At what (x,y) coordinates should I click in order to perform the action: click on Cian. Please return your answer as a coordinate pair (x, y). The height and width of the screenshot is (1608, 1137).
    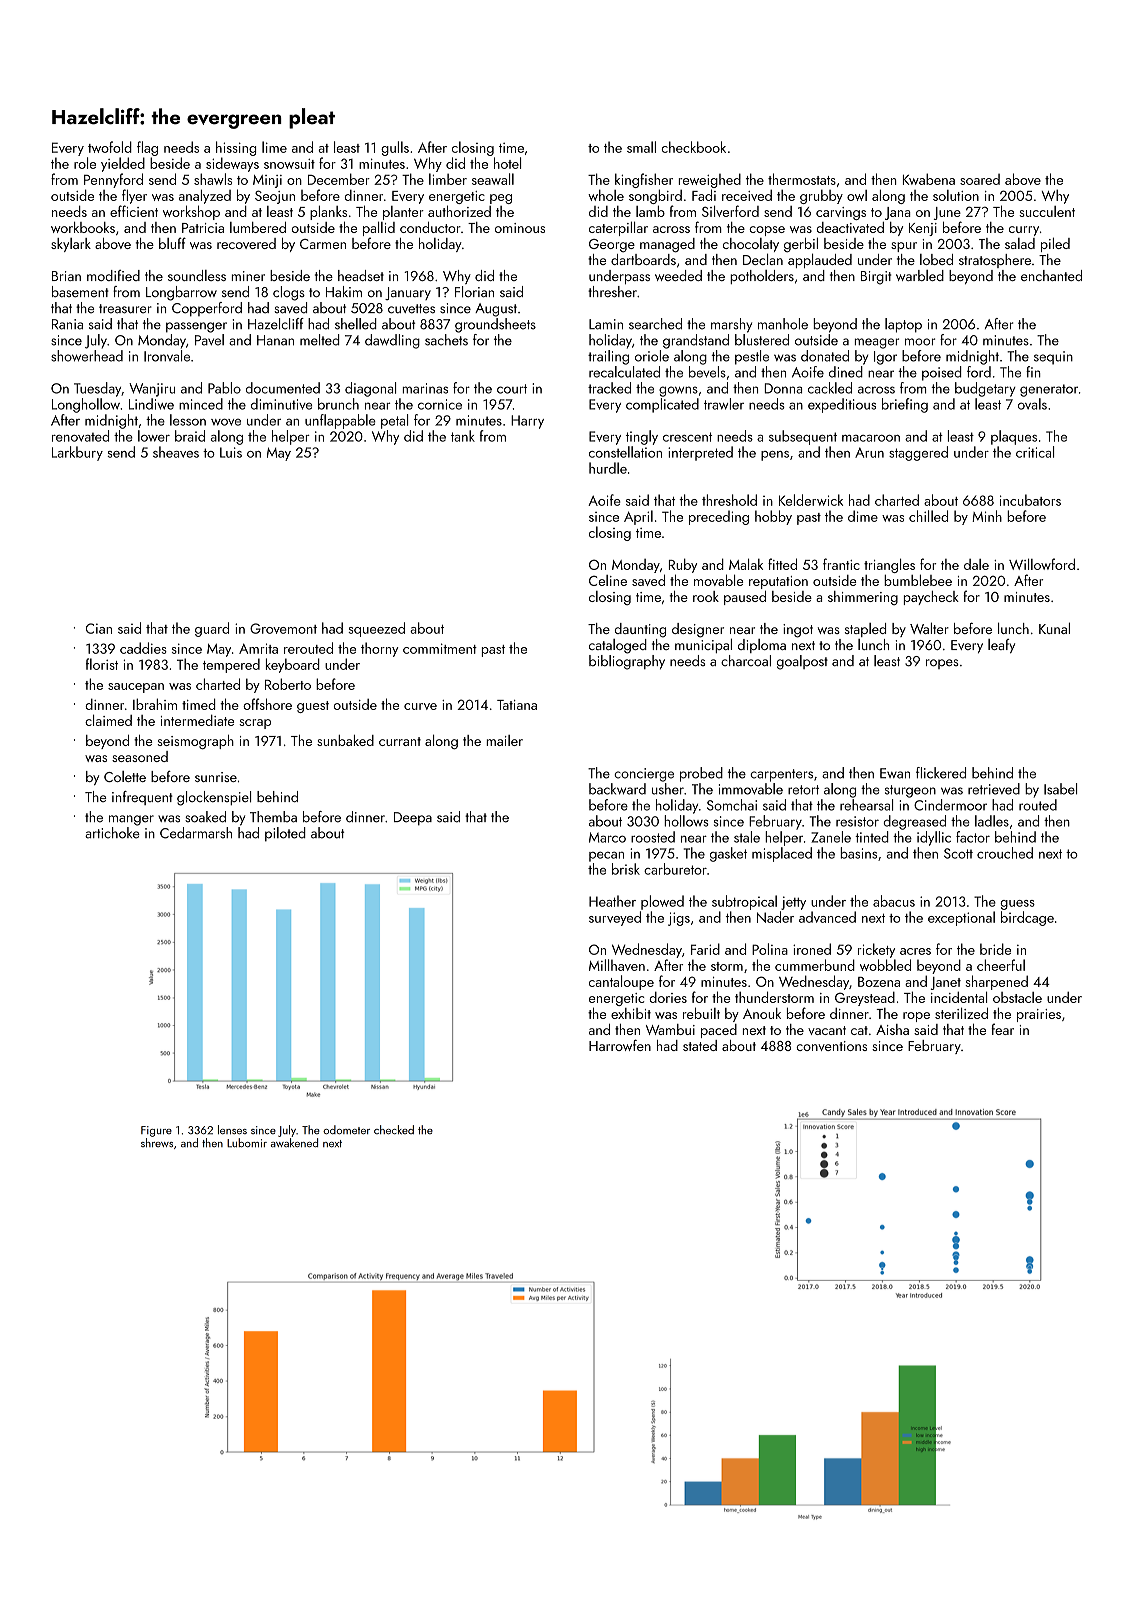
    Looking at the image, I should click on (99, 628).
